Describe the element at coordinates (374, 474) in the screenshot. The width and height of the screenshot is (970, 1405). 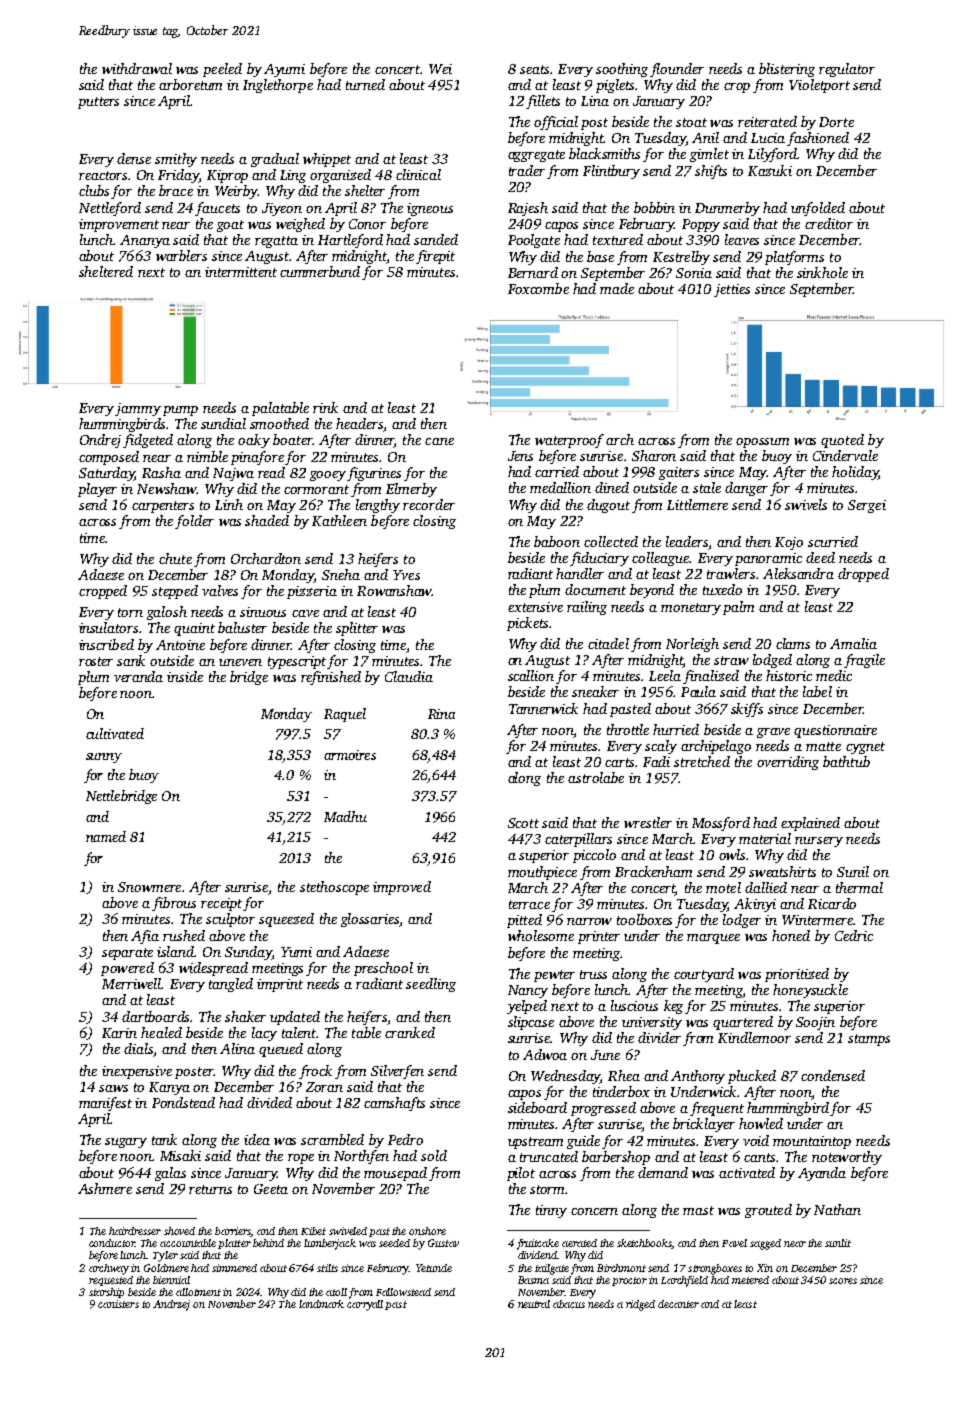
I see `figurines` at that location.
